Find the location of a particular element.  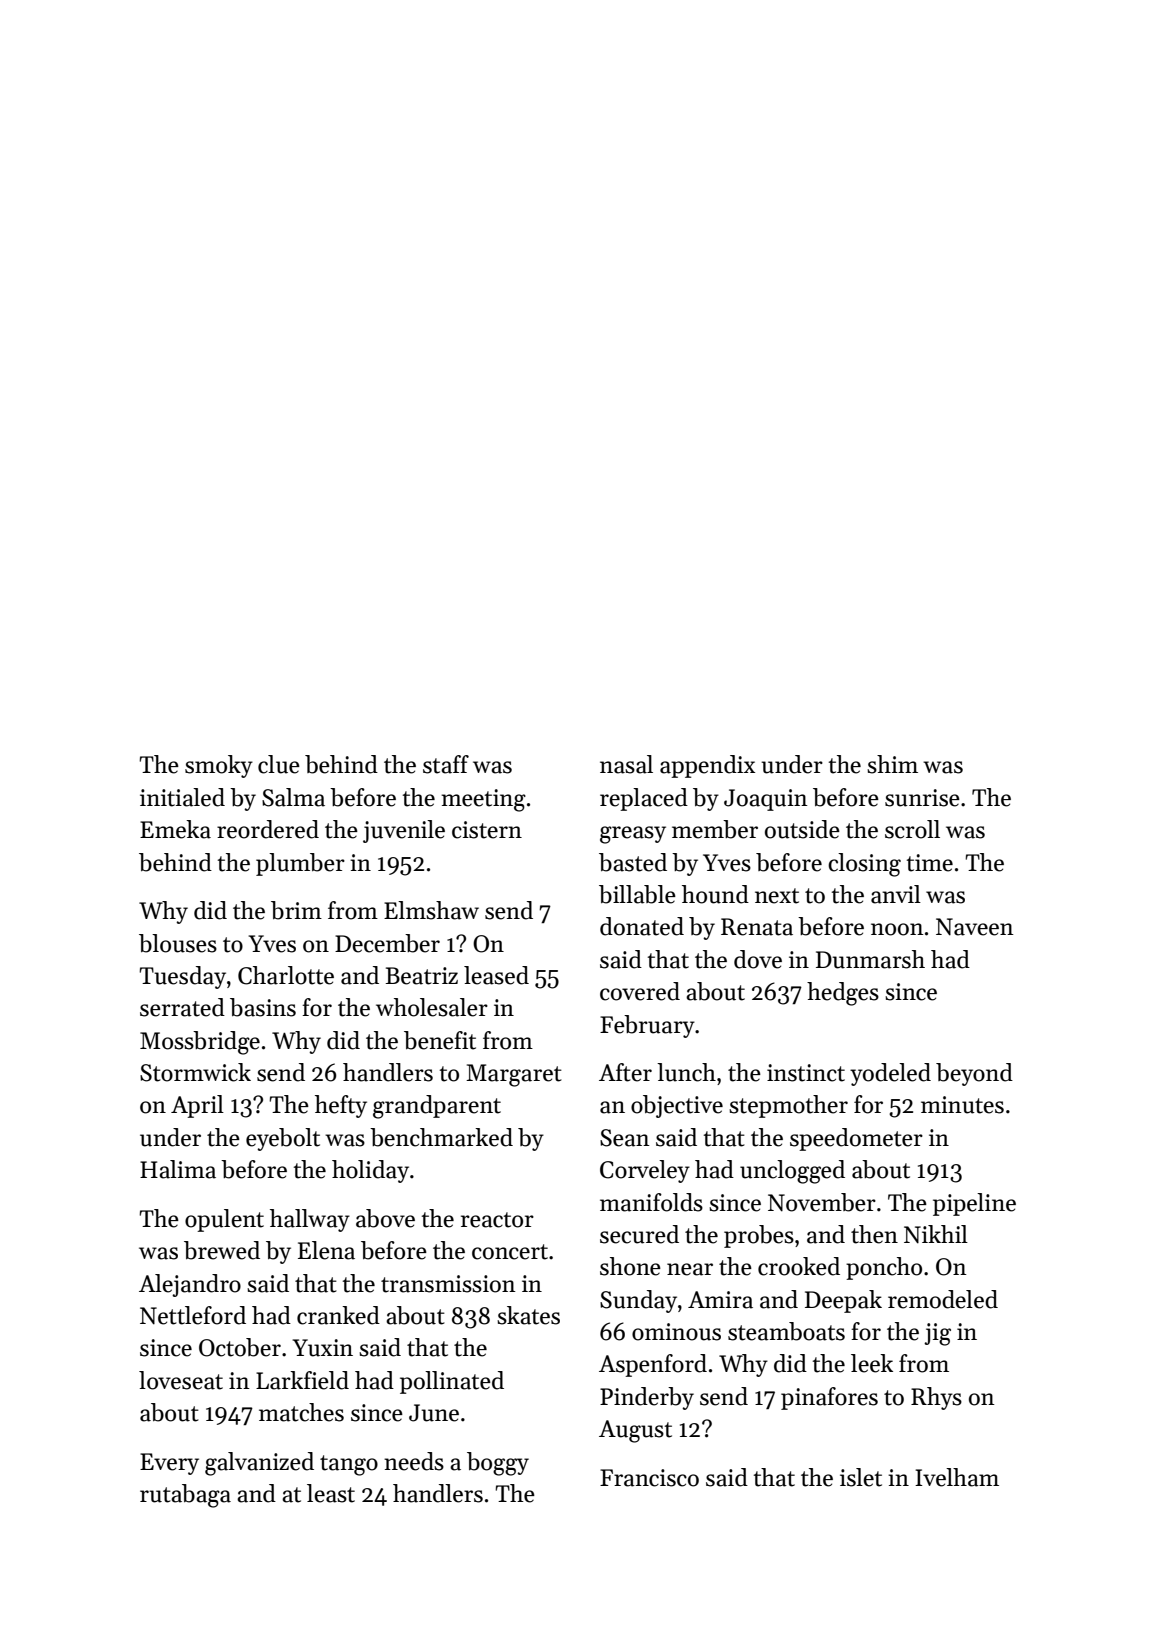

near is located at coordinates (690, 1269).
